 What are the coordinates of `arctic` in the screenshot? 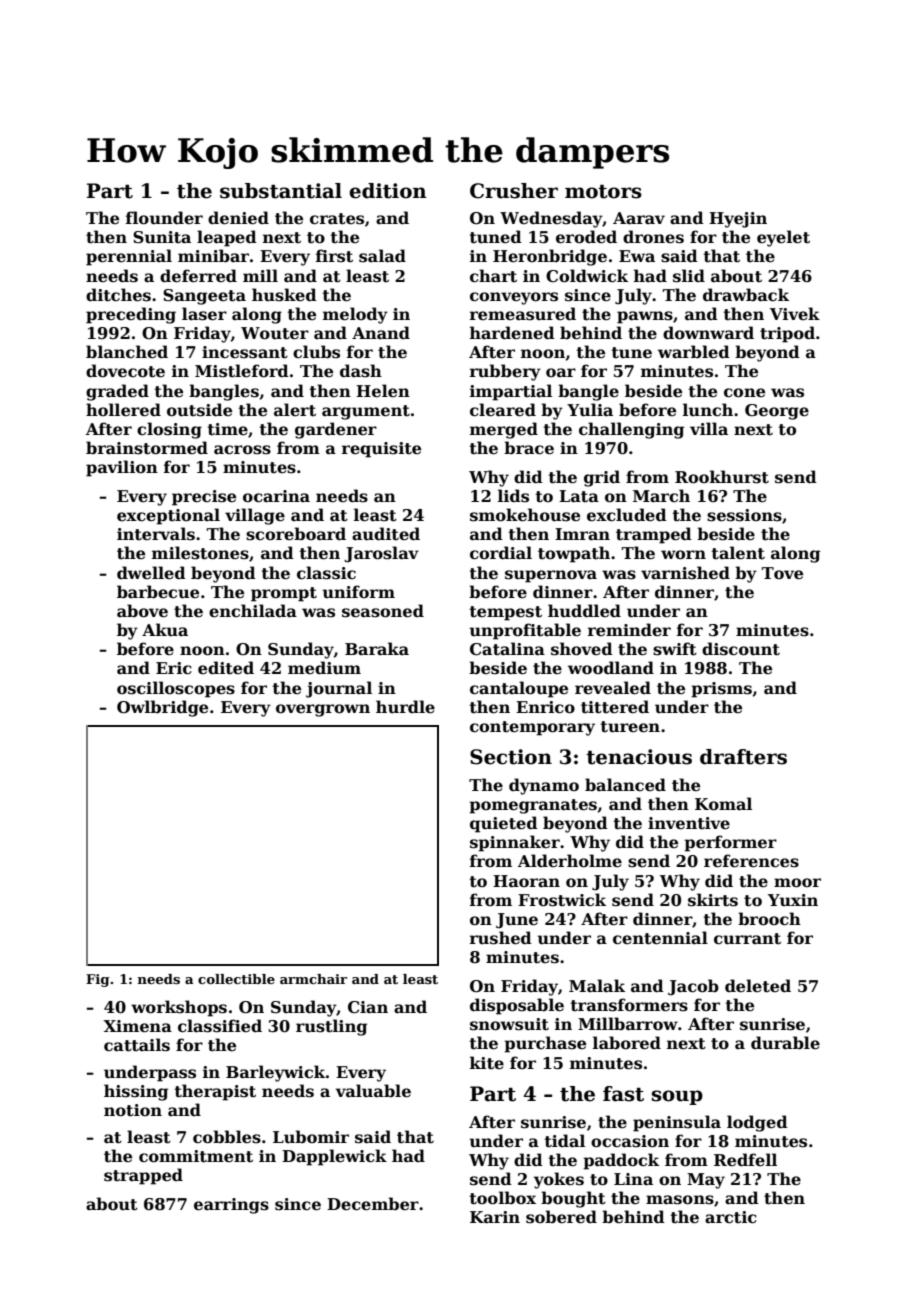 It's located at (731, 1217).
